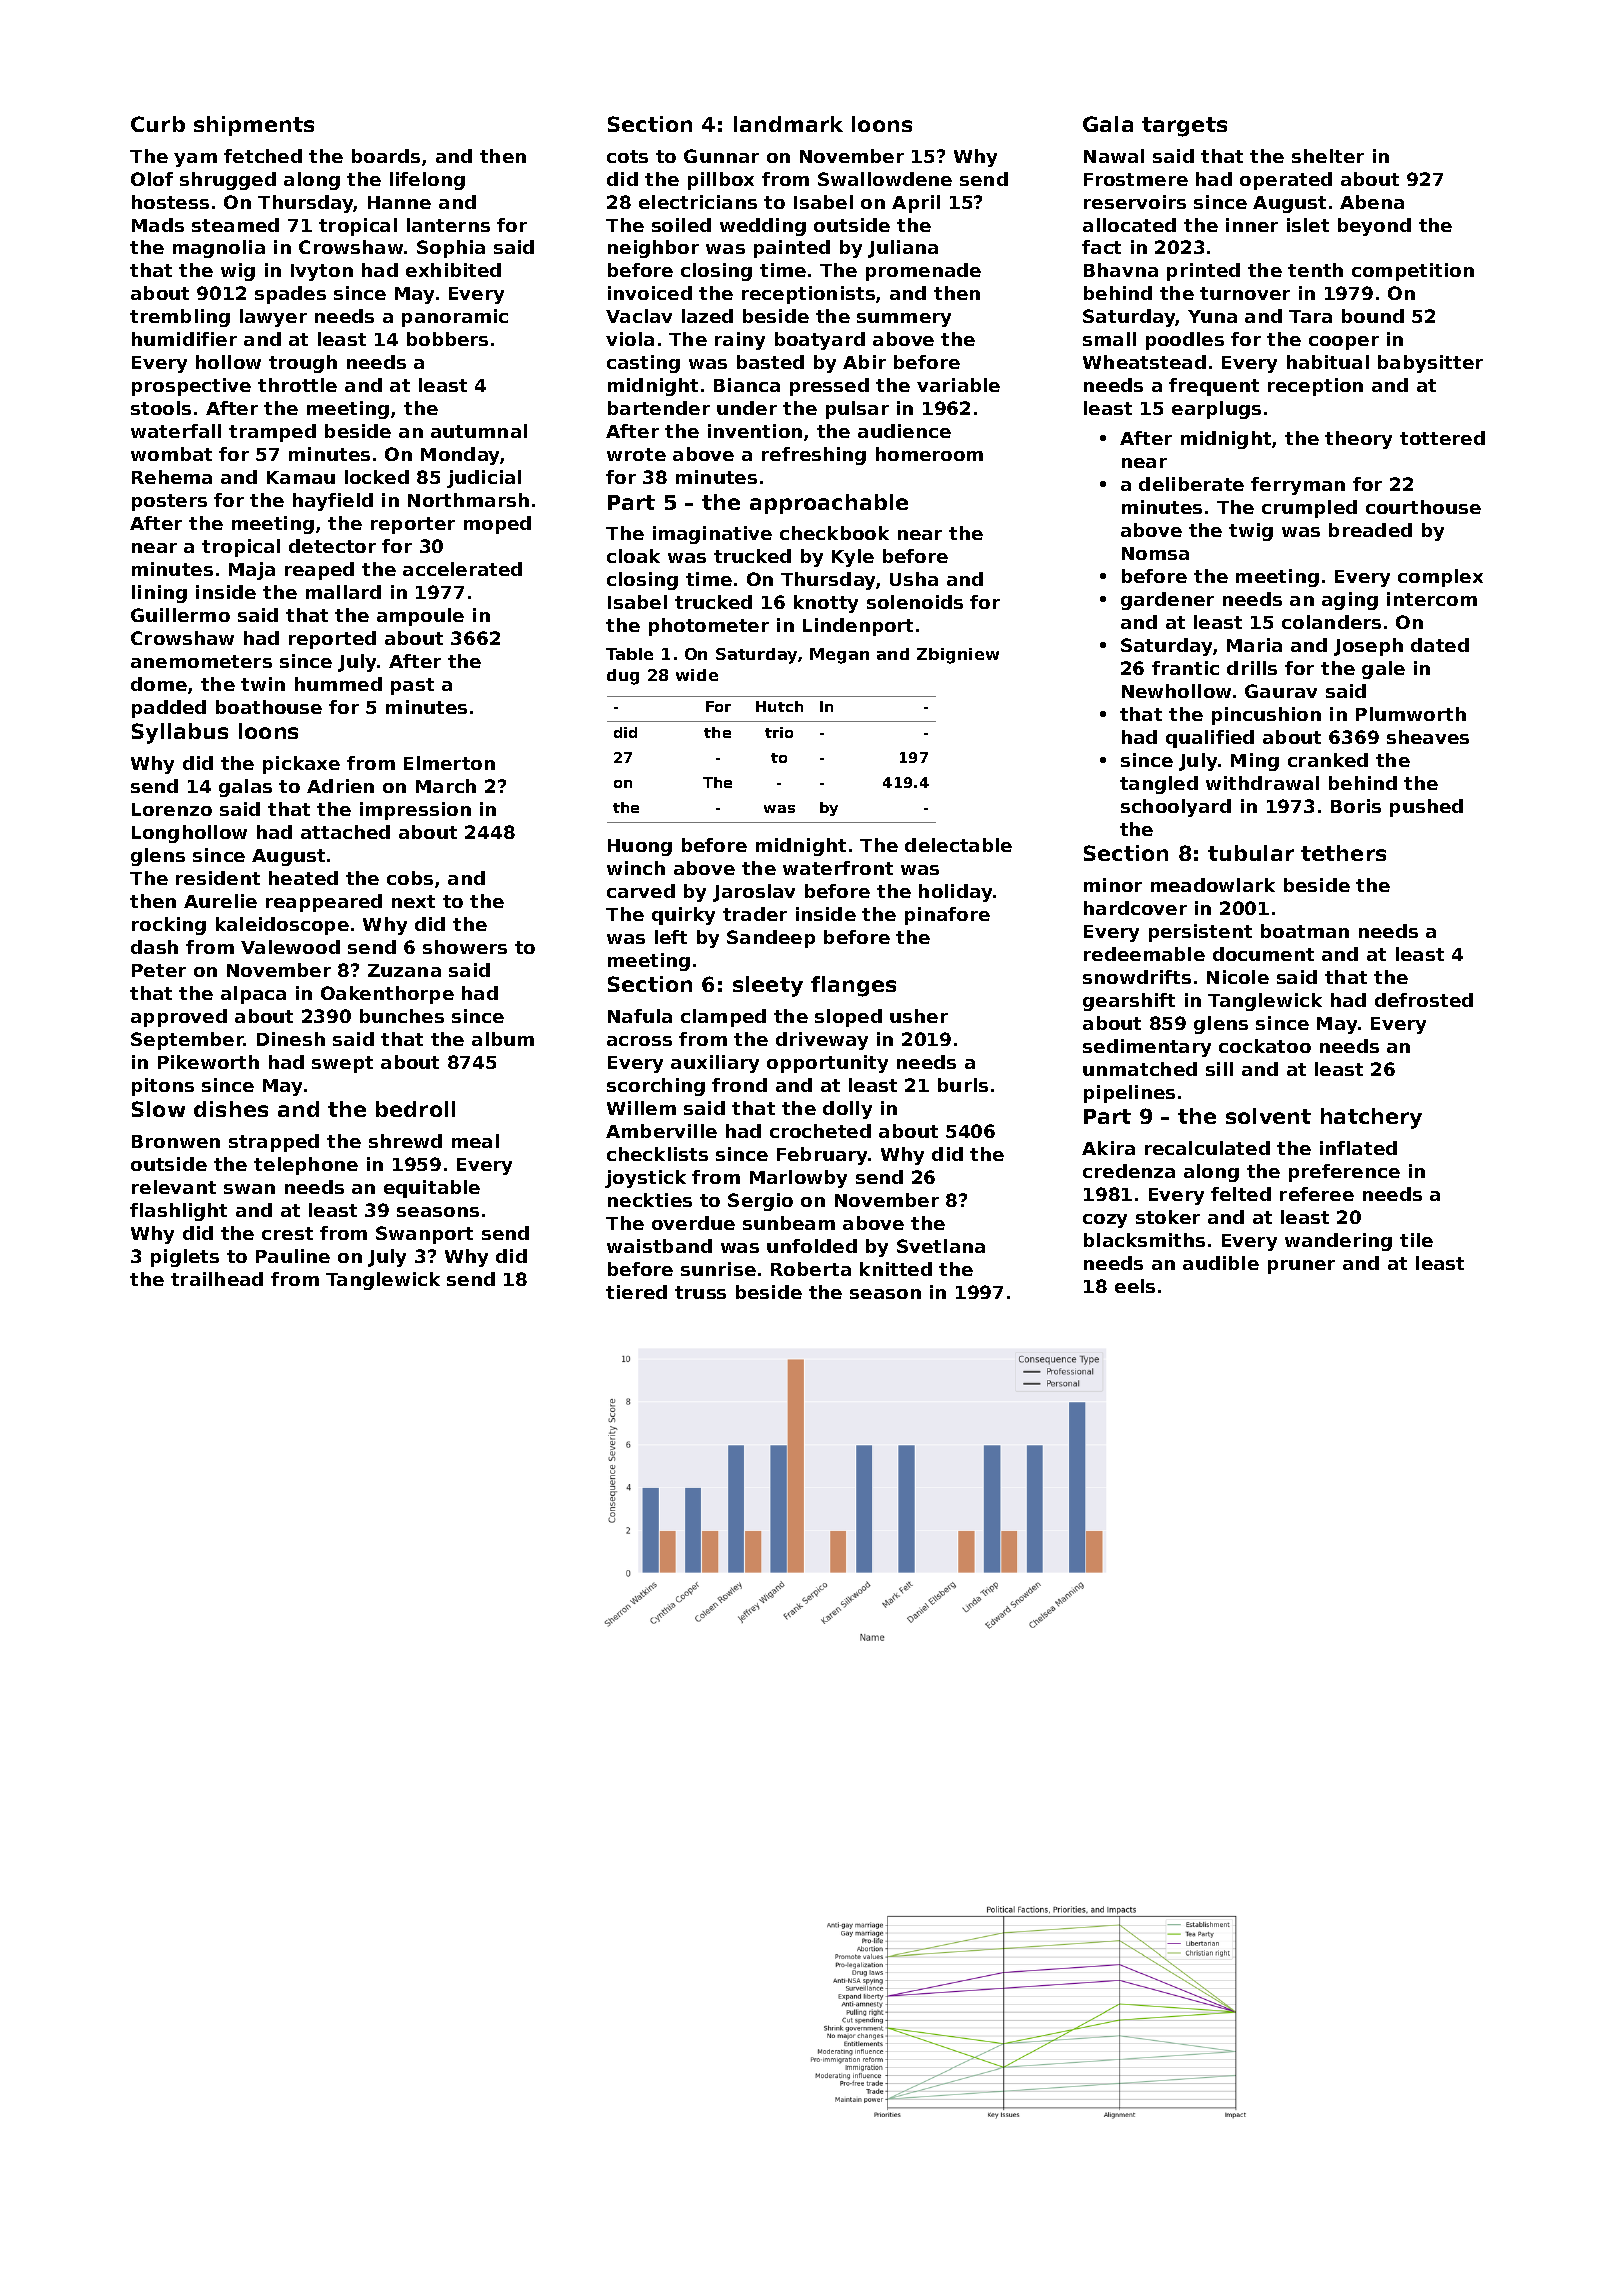 The image size is (1620, 2292). Describe the element at coordinates (739, 1085) in the screenshot. I see `frond` at that location.
